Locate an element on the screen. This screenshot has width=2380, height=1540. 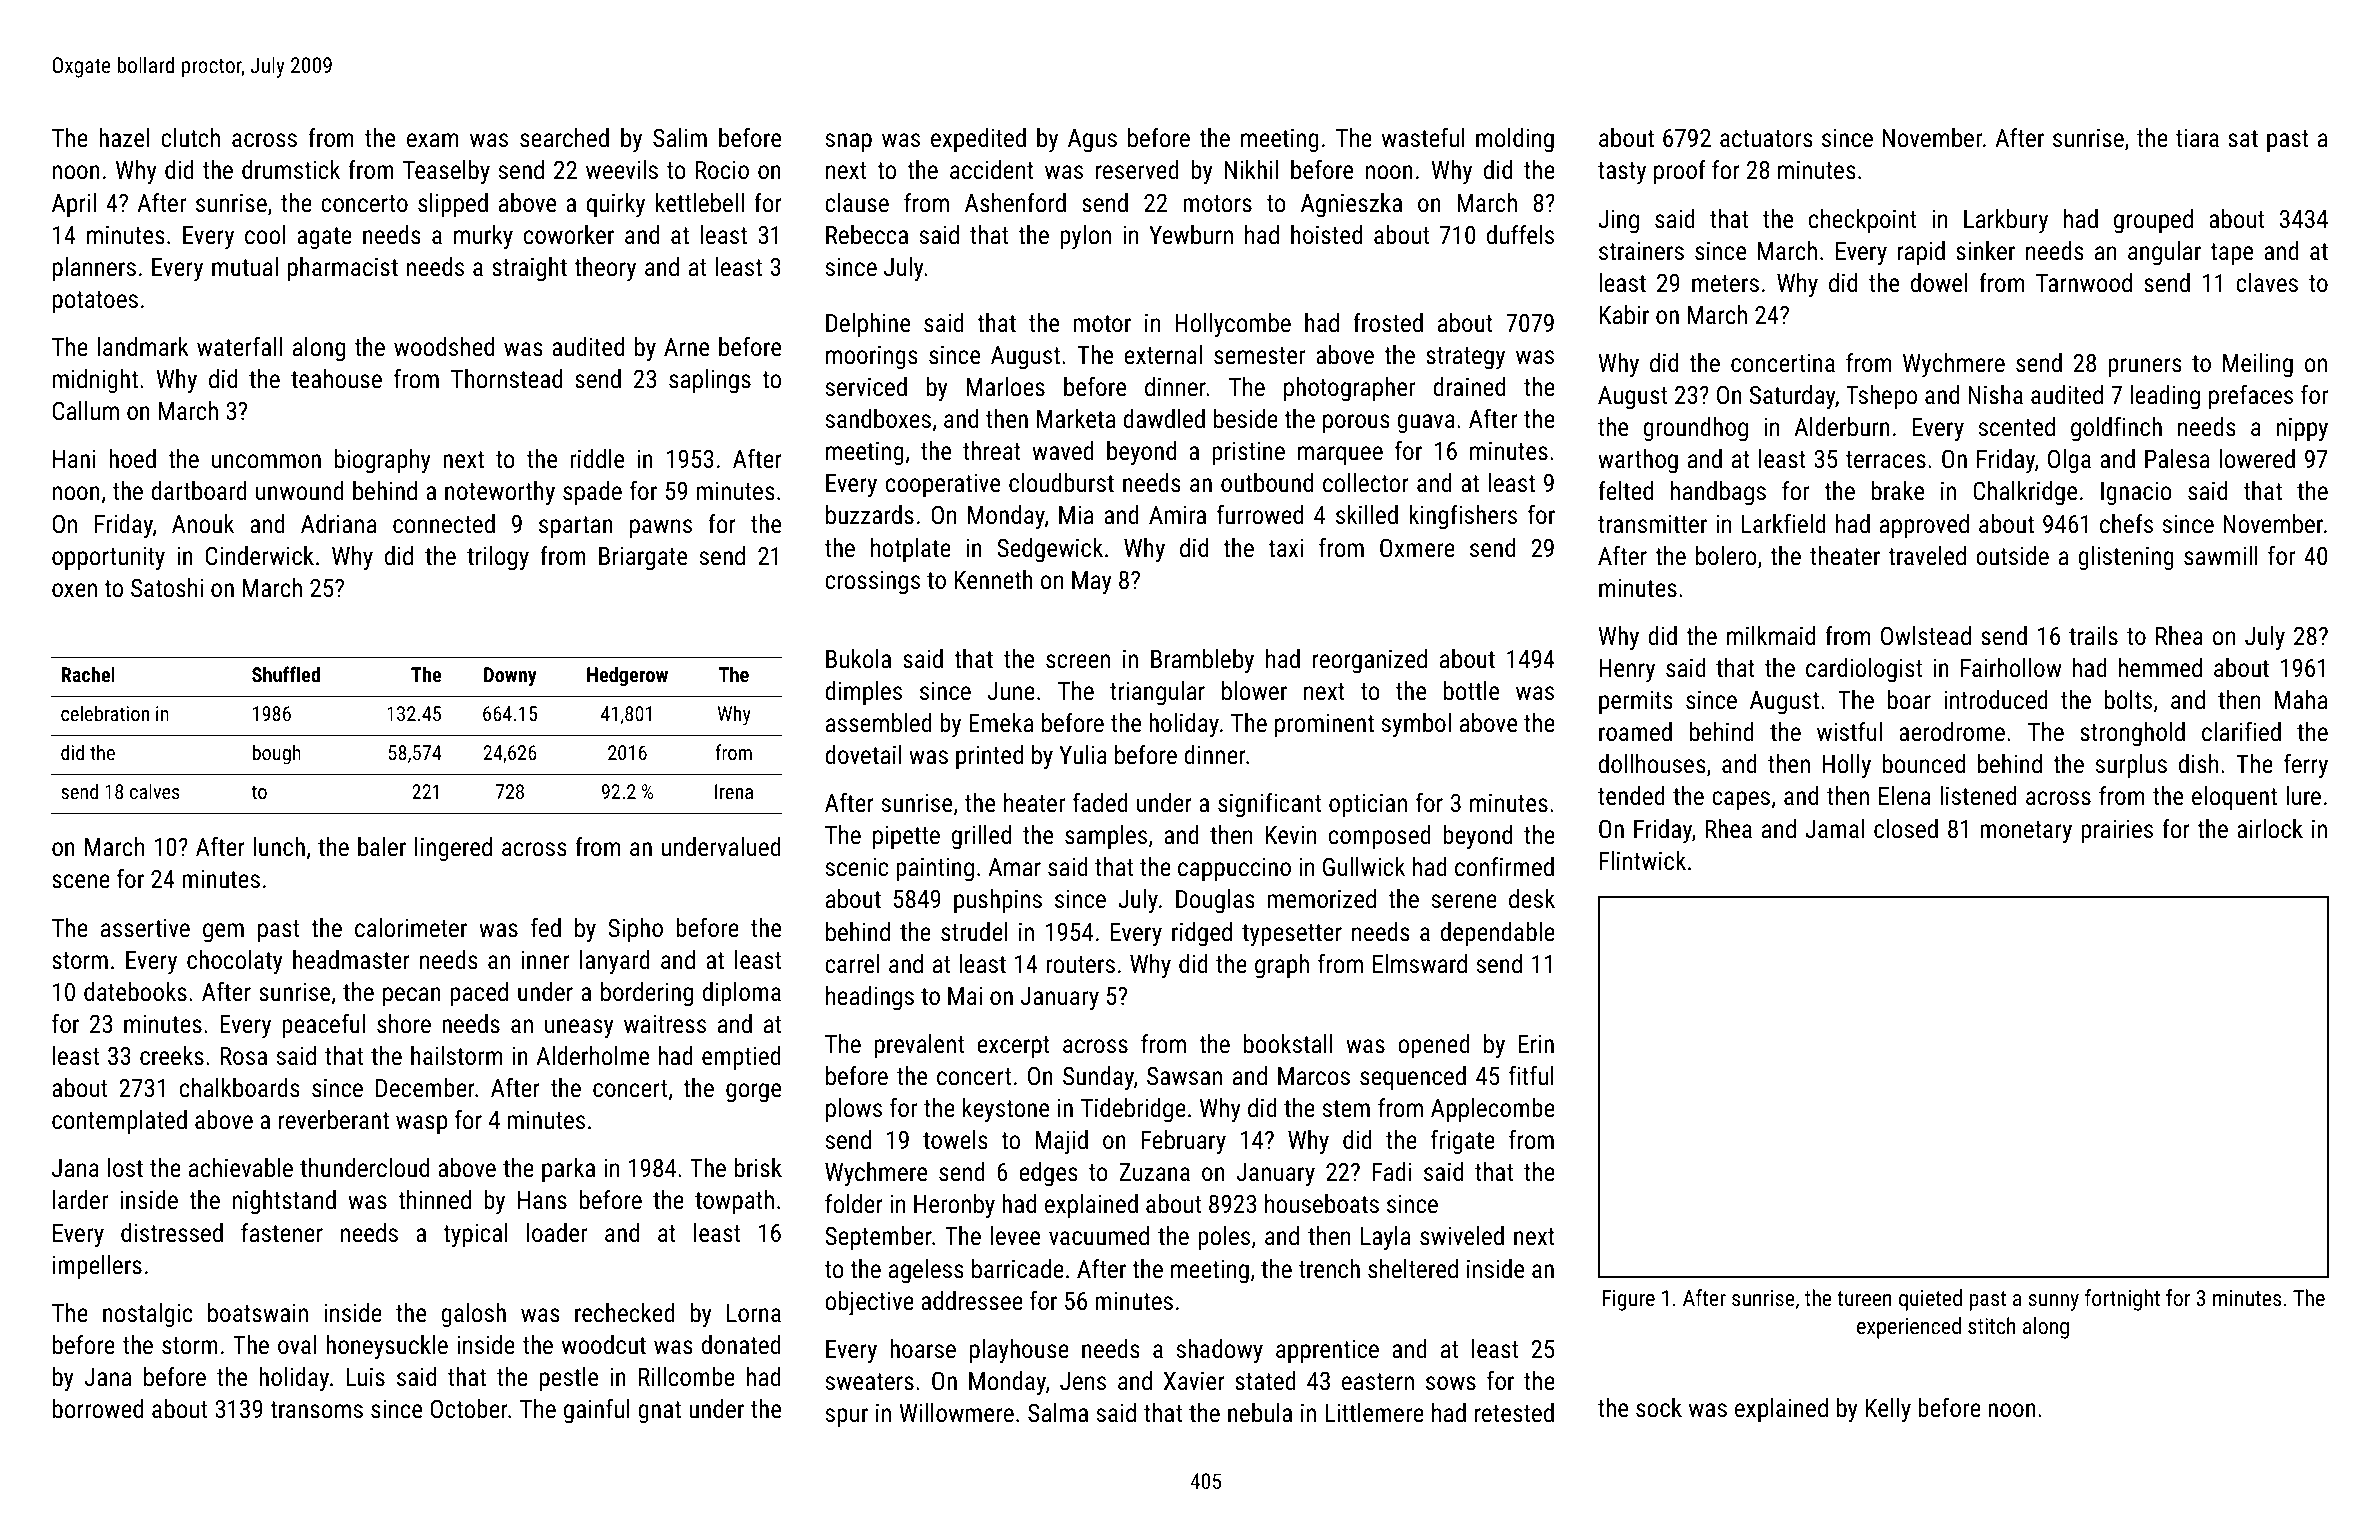
clutch is located at coordinates (190, 137).
